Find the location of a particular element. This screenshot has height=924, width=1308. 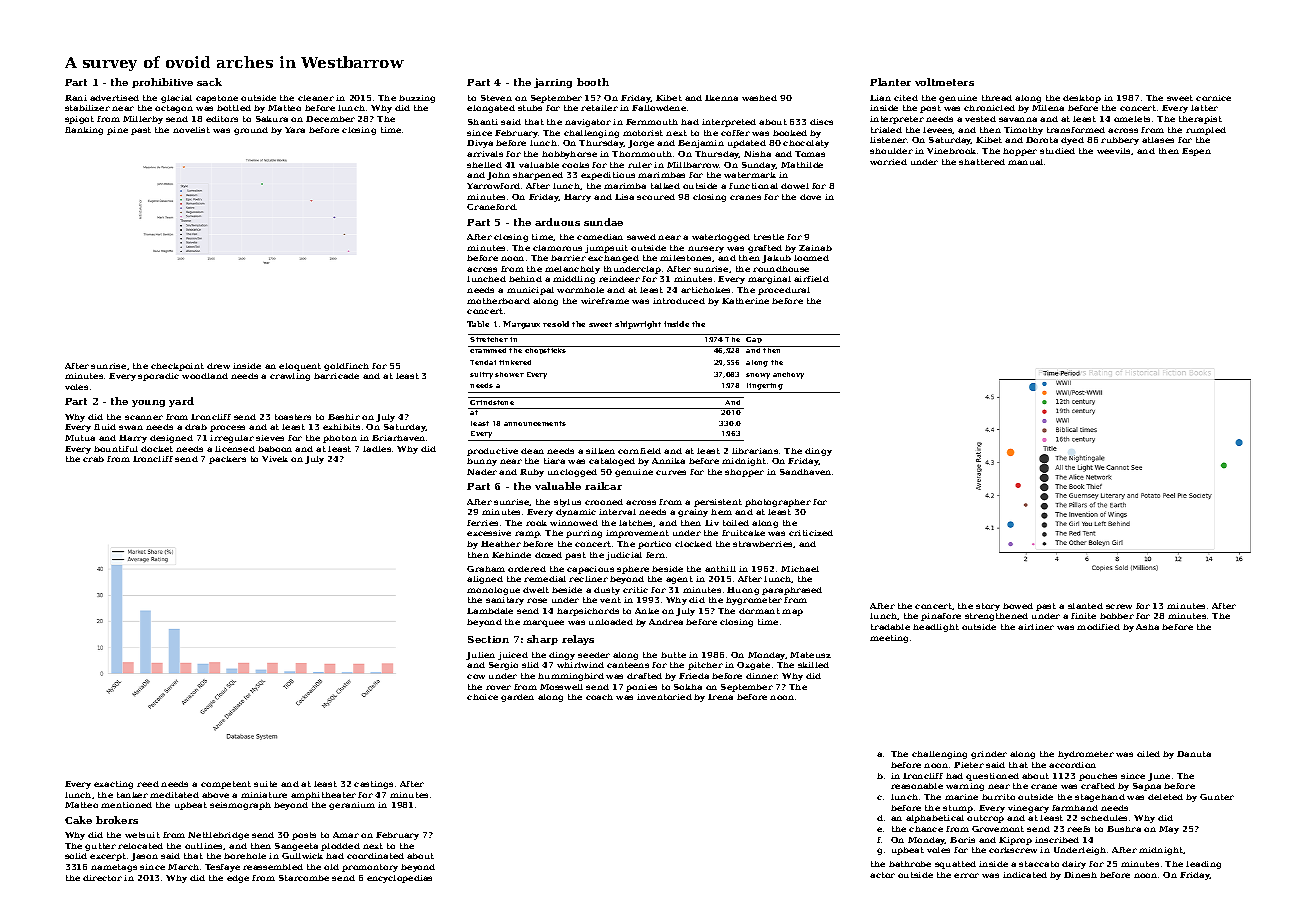

director is located at coordinates (102, 878).
